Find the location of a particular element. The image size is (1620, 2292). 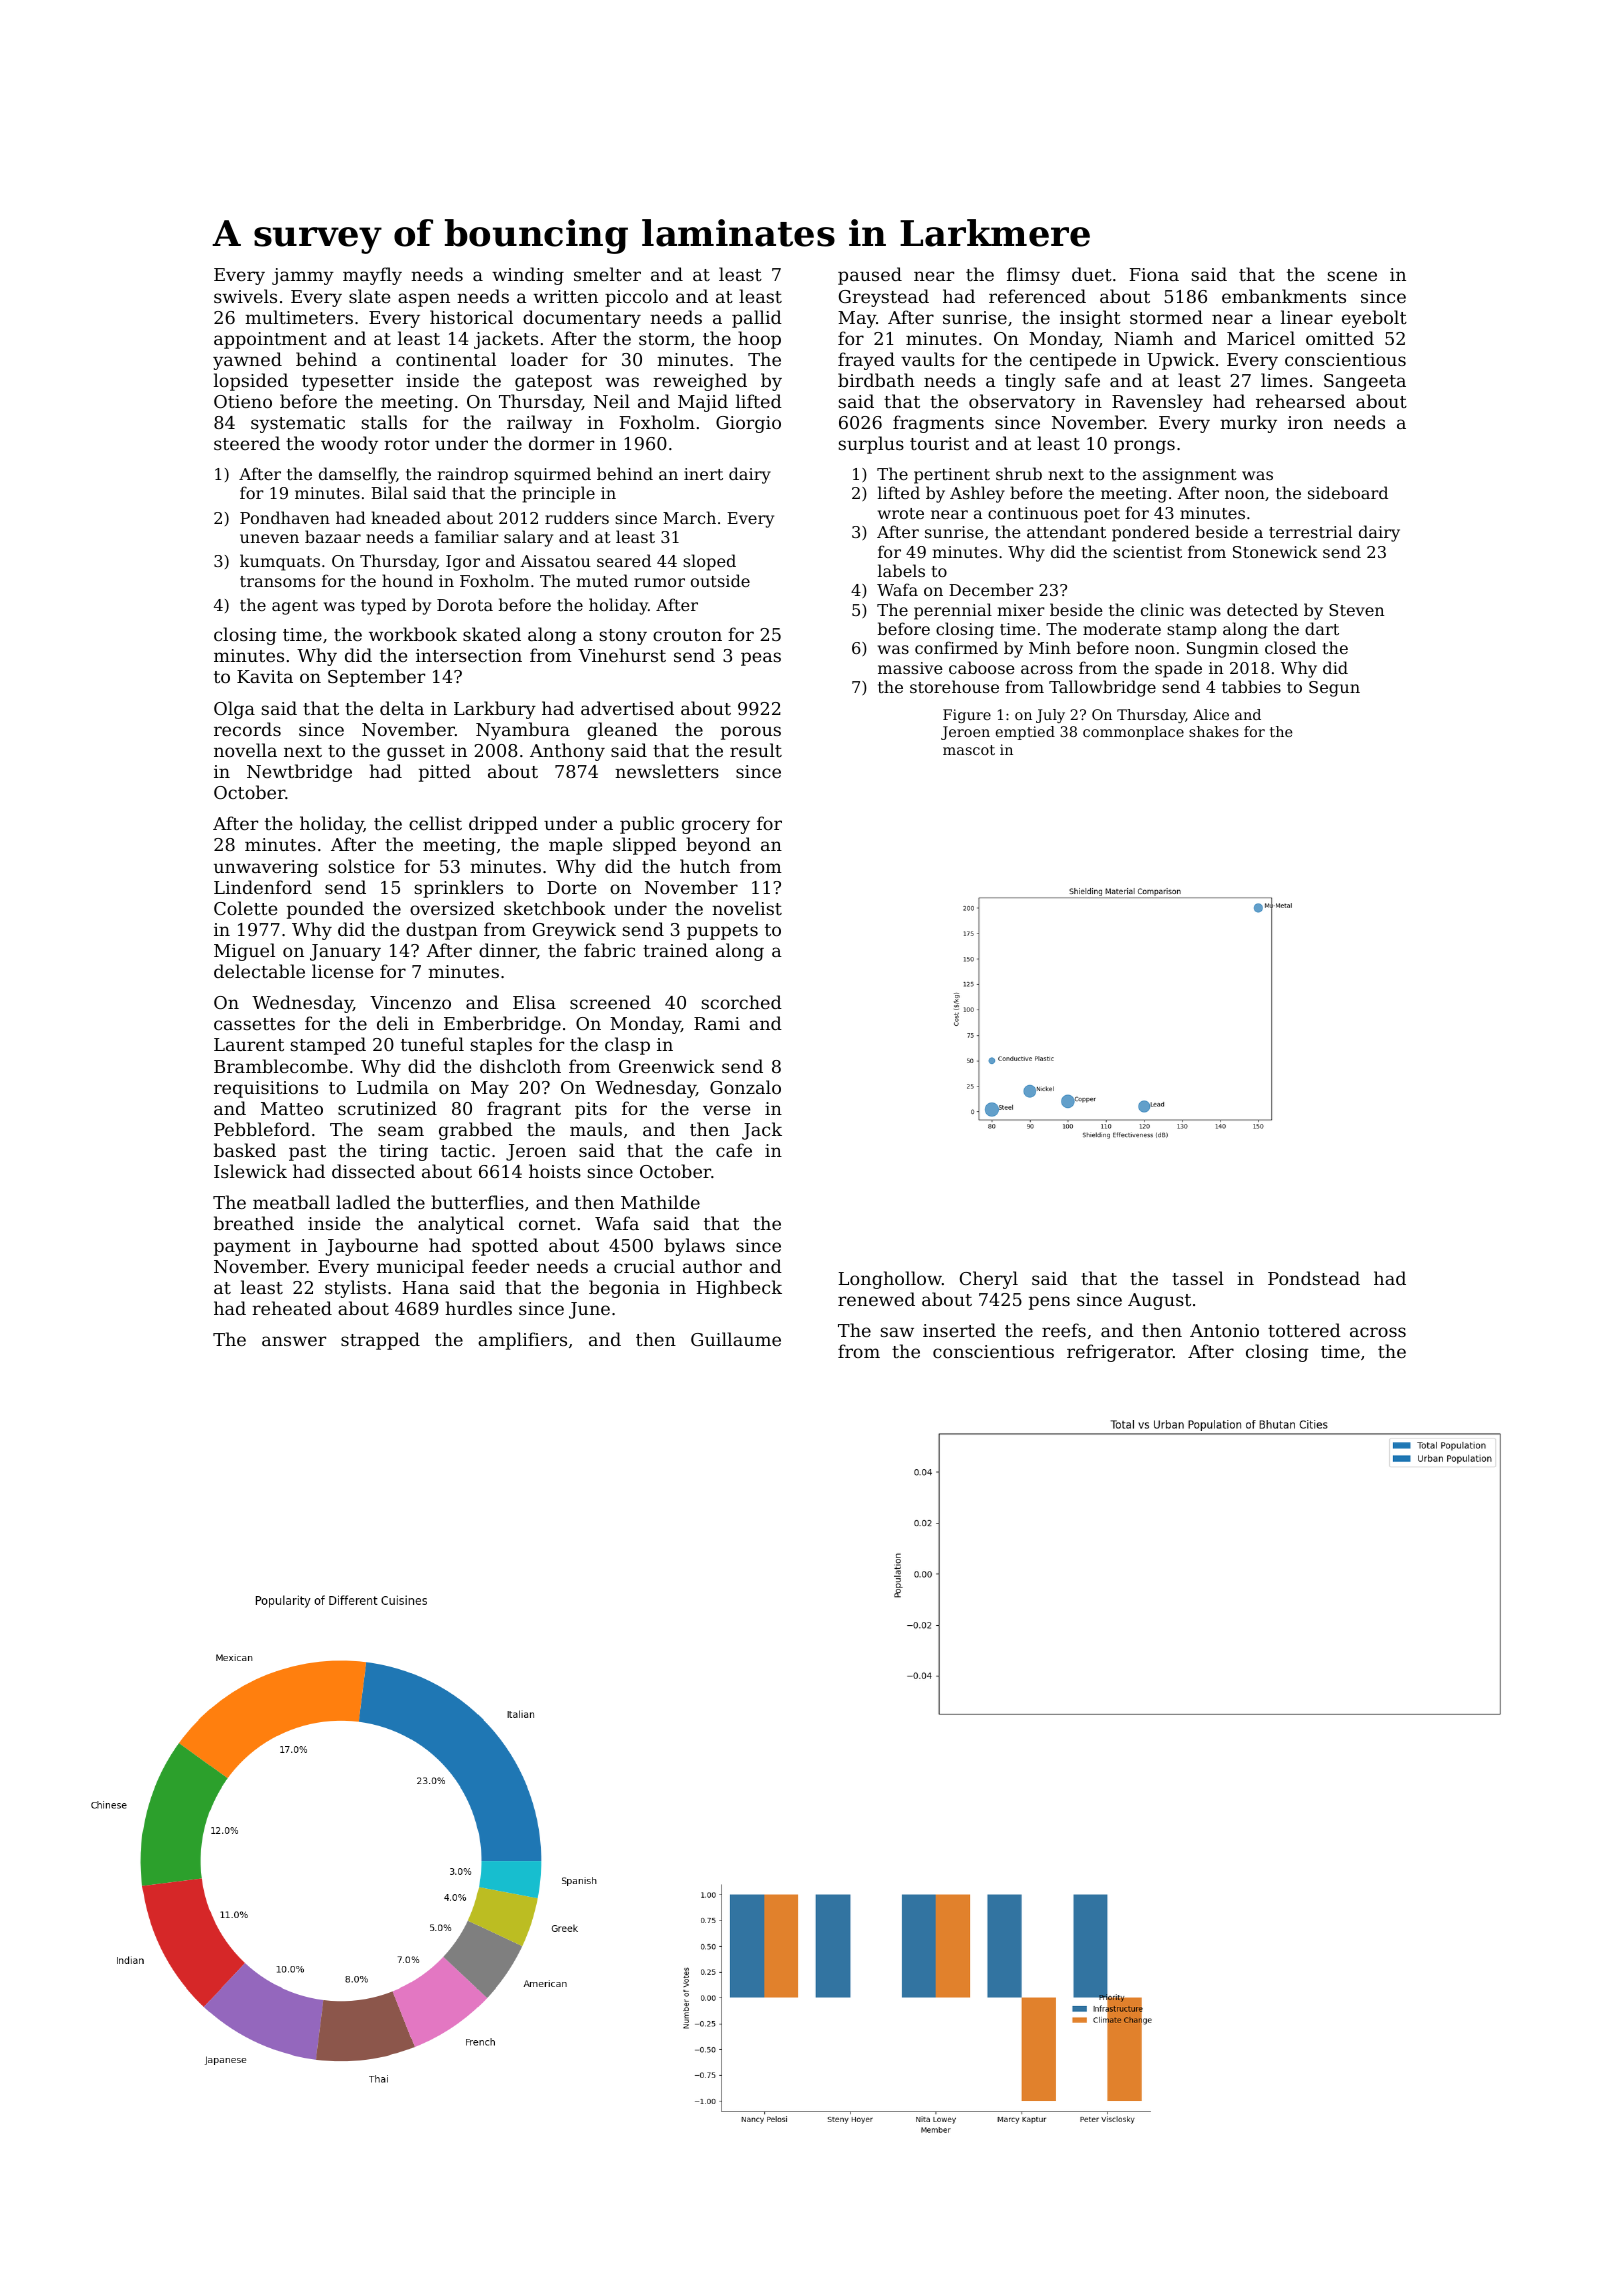

wrote is located at coordinates (901, 513).
